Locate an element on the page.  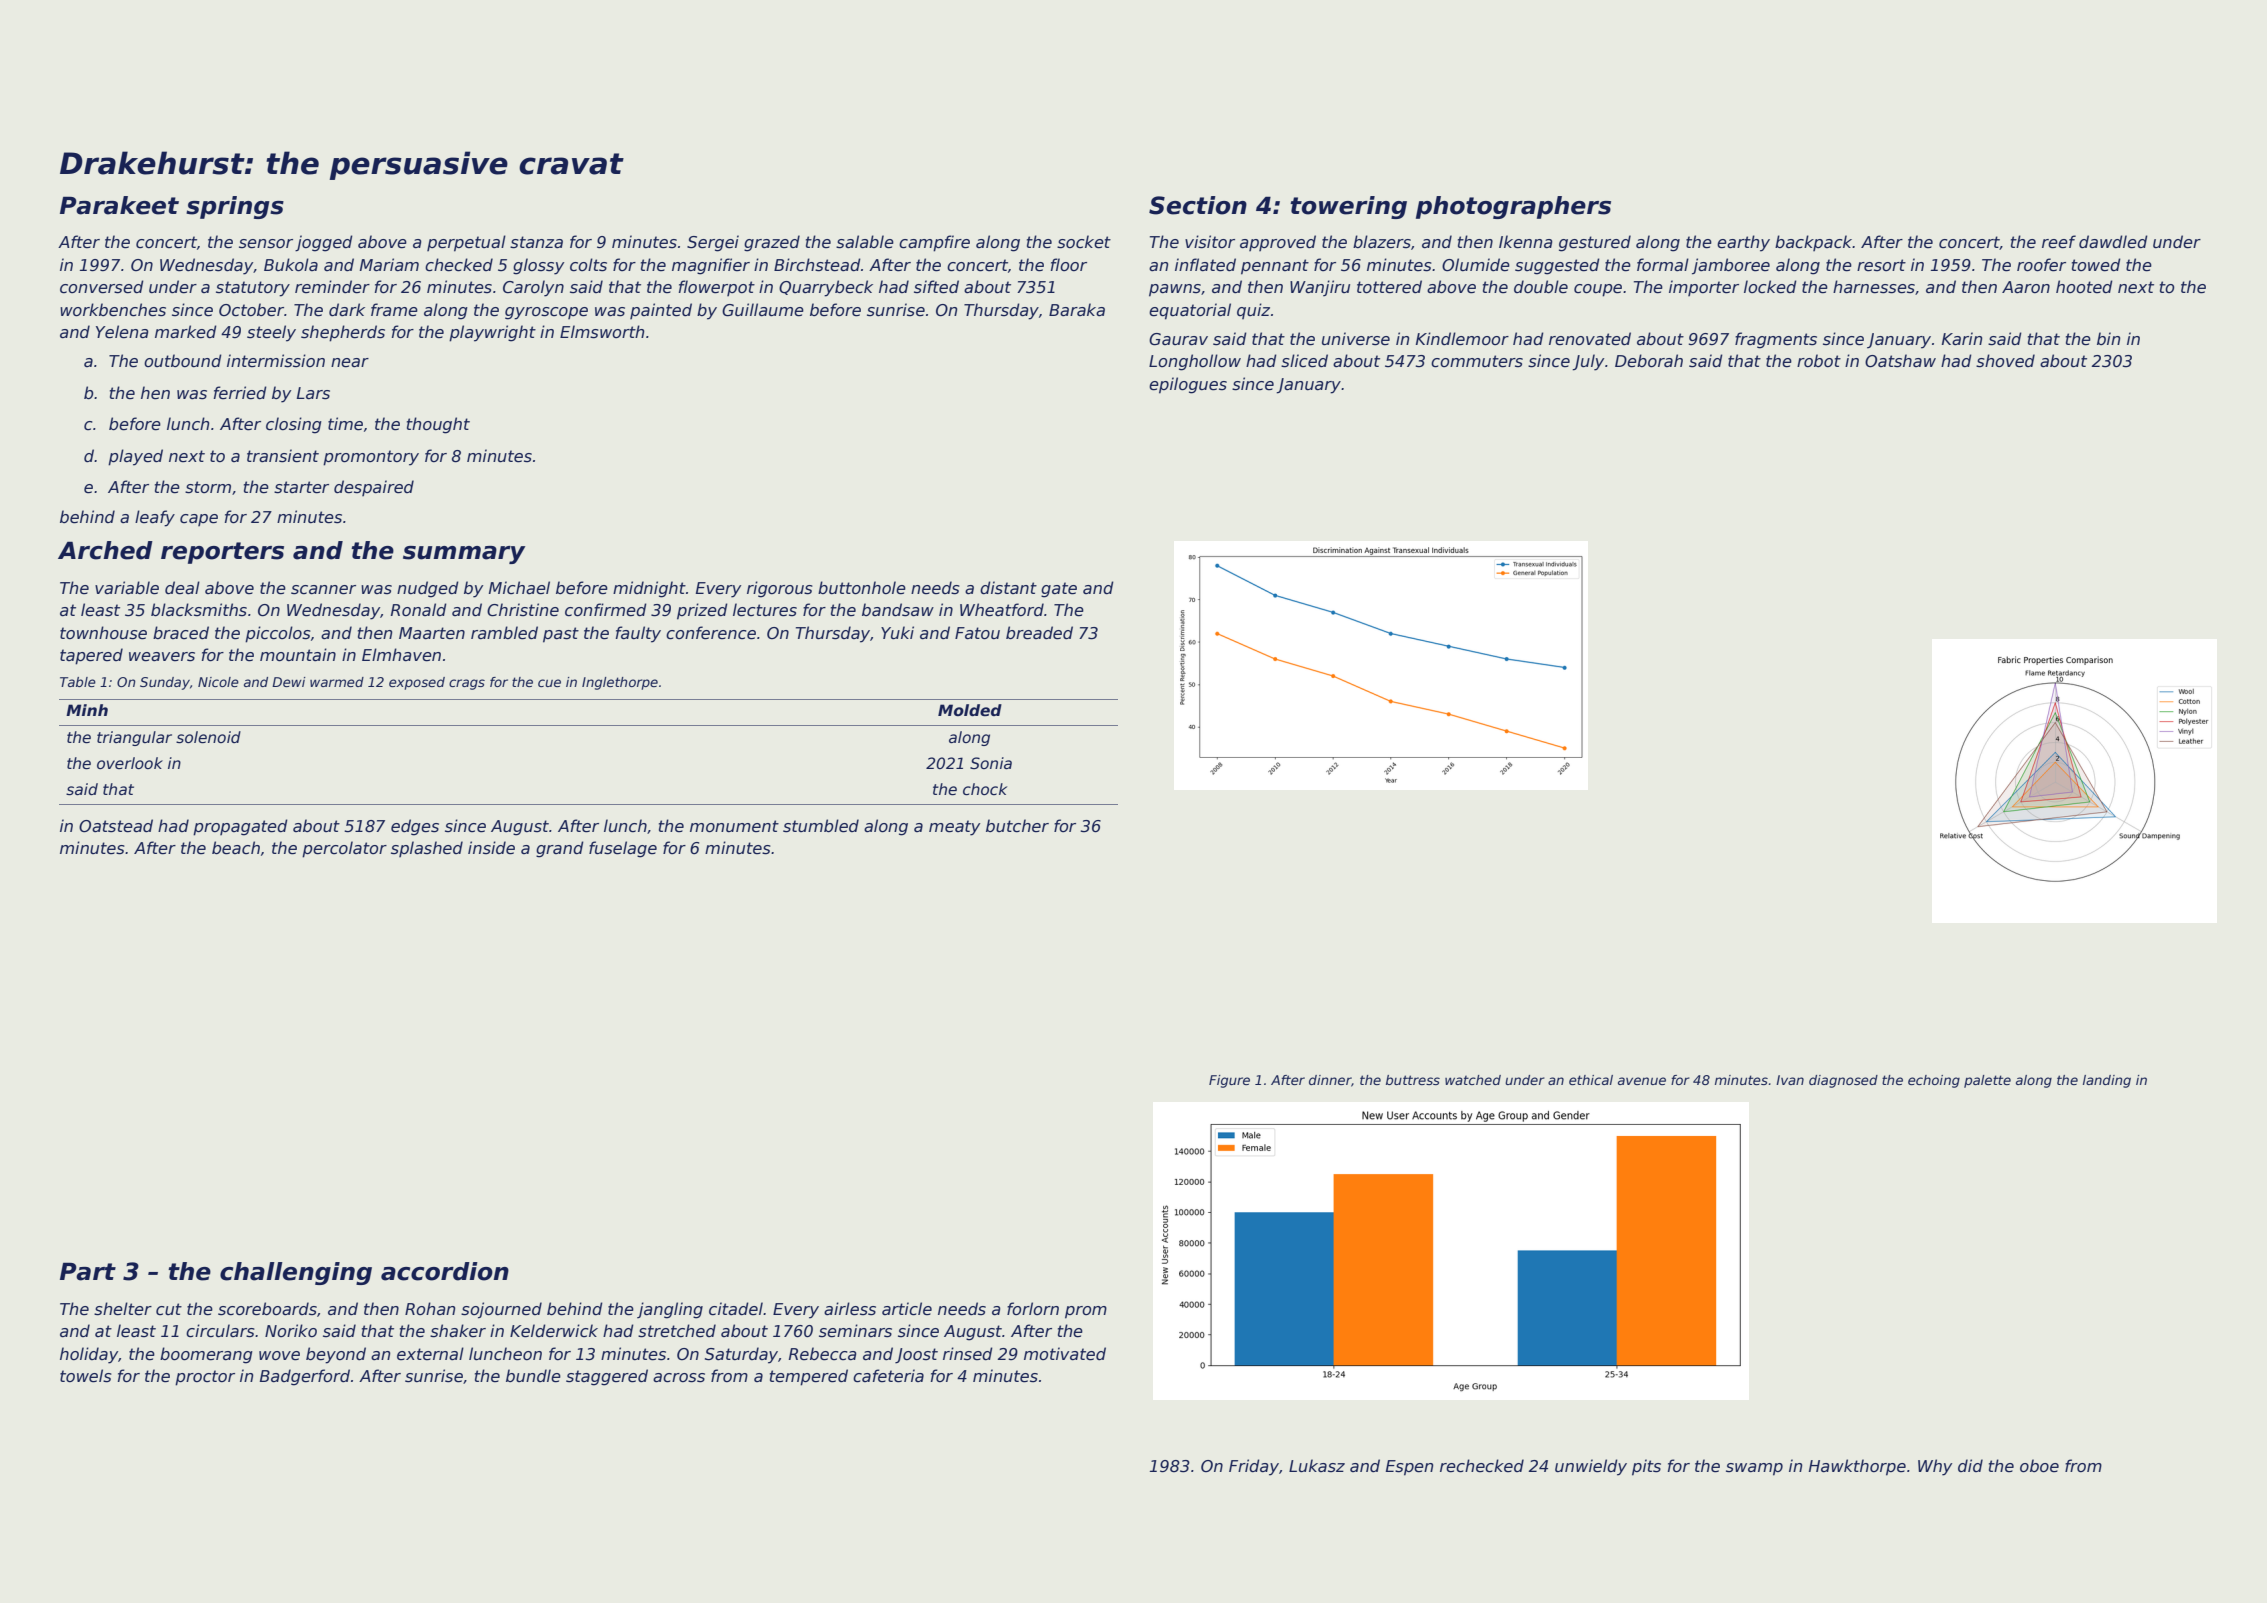
Lukasz is located at coordinates (1317, 1465).
